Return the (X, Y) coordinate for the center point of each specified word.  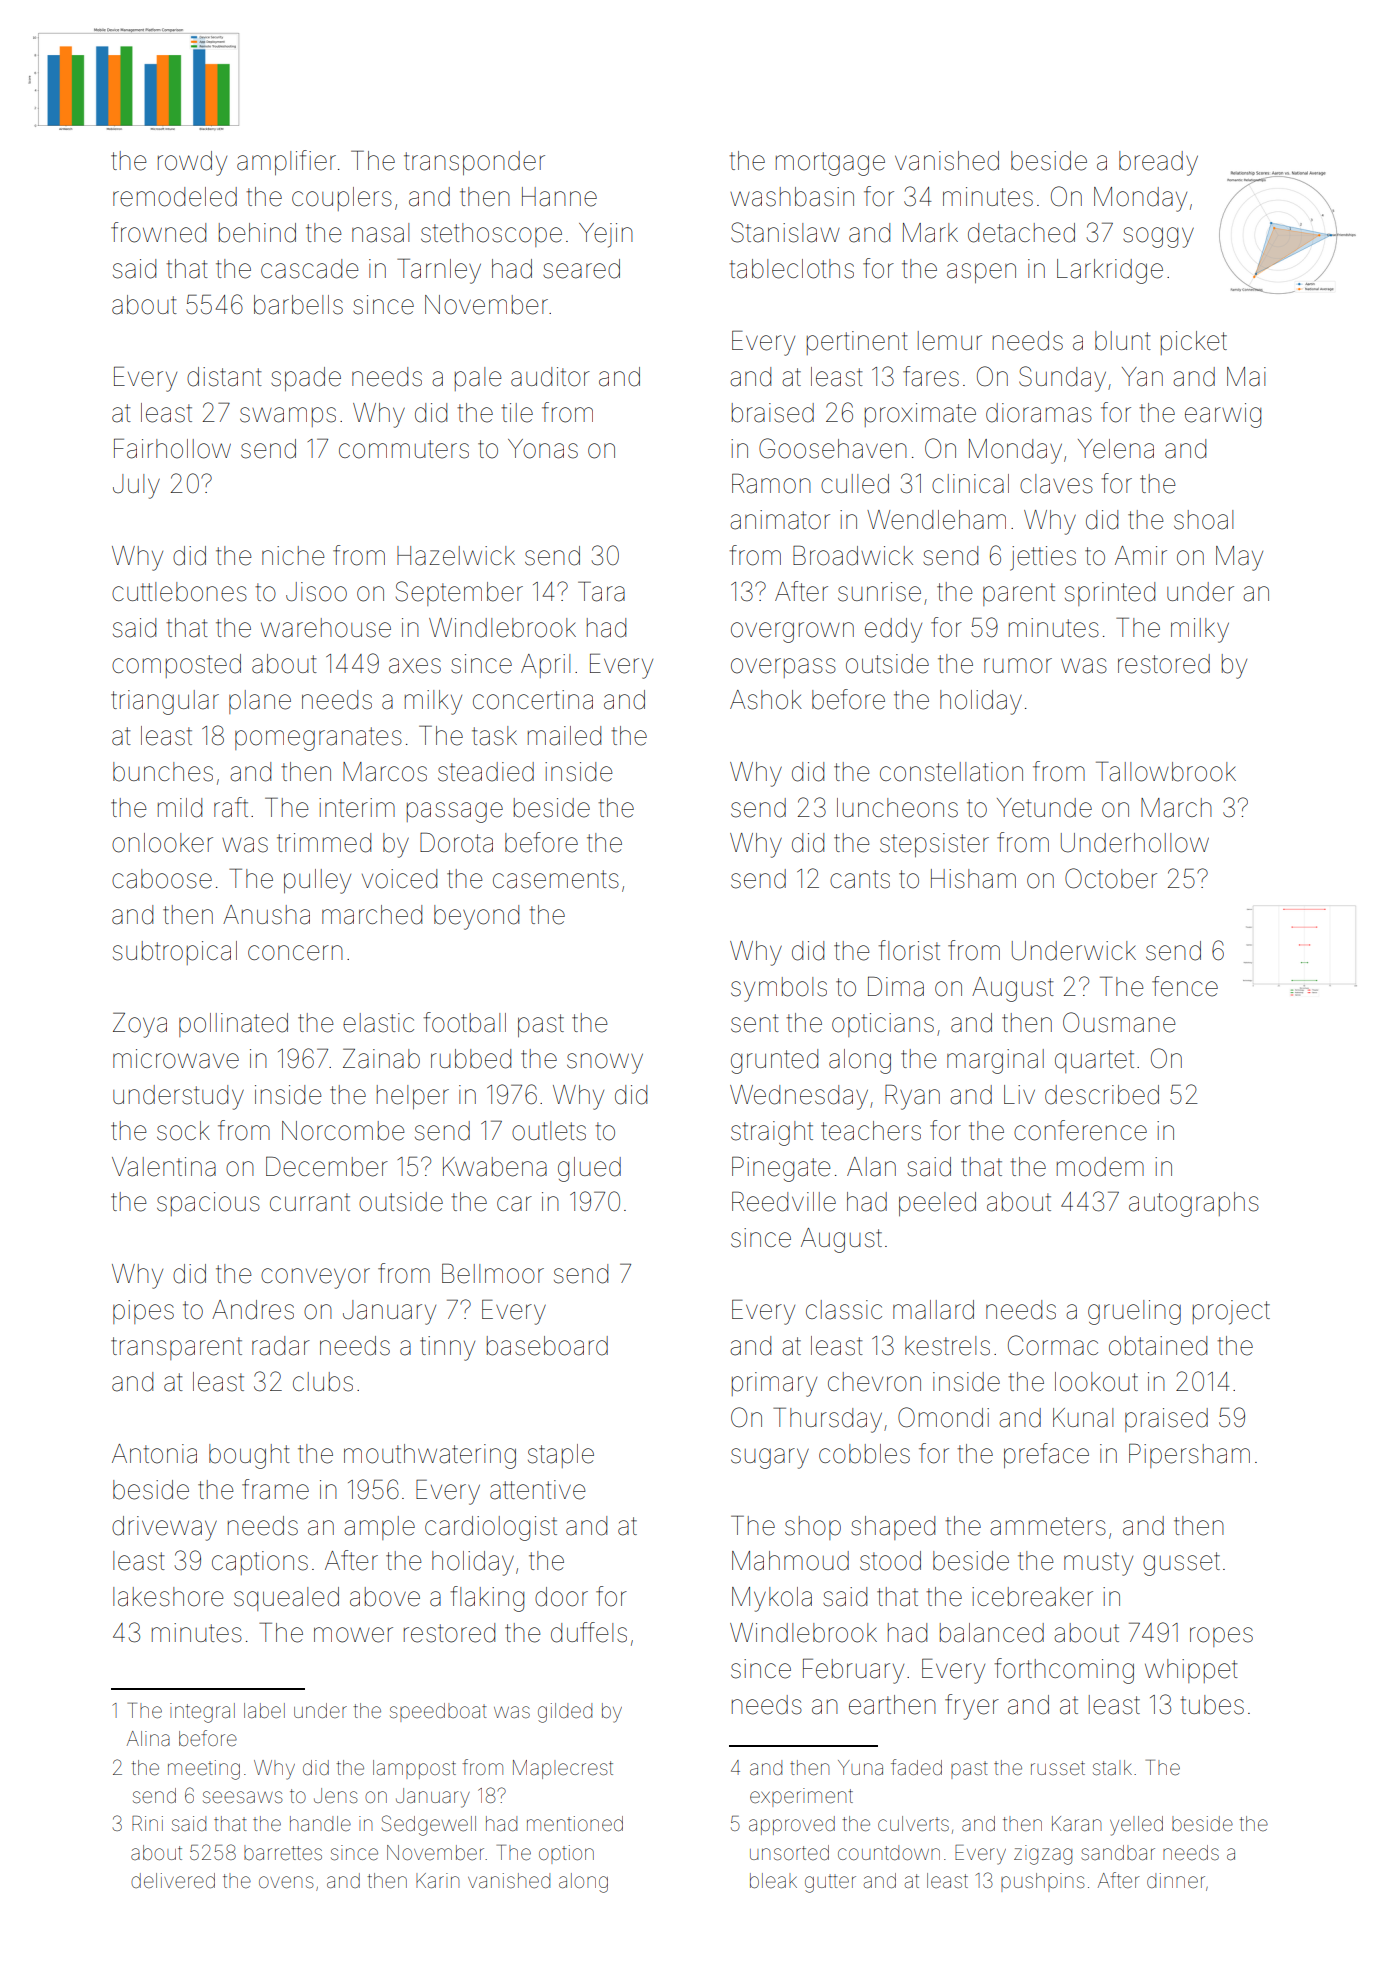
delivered (173, 1881)
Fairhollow (172, 449)
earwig (1223, 415)
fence (1185, 986)
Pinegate (781, 1169)
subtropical (175, 953)
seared (581, 269)
